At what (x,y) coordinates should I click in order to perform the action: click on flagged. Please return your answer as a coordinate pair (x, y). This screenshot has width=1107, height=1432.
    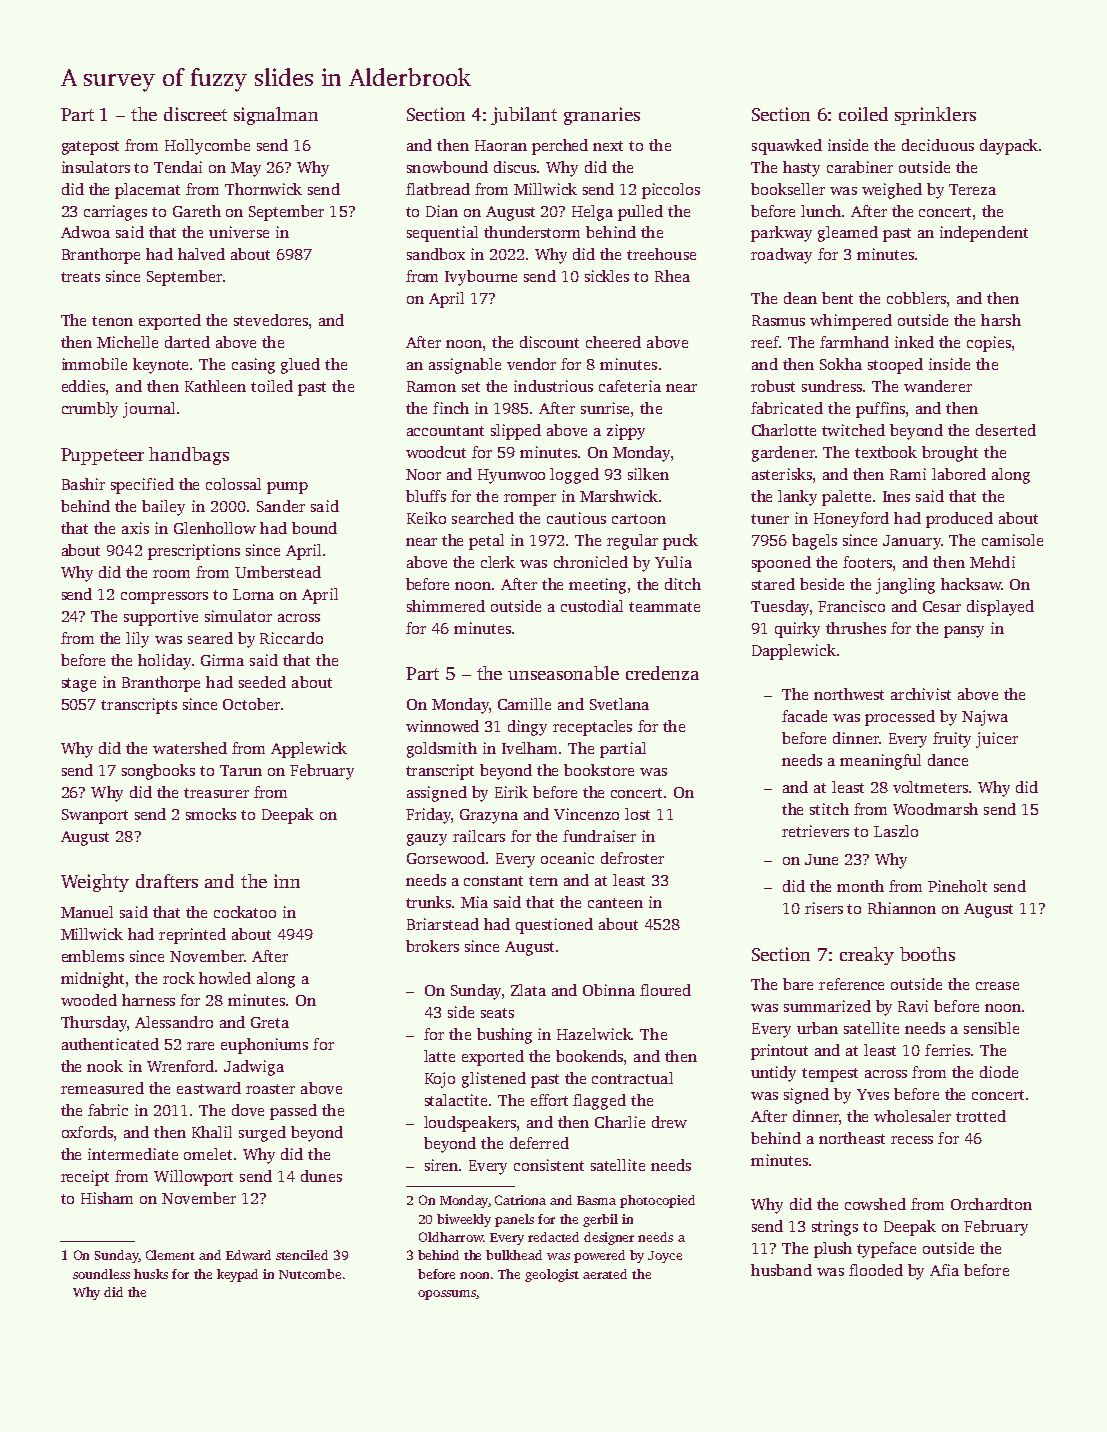
    Looking at the image, I should click on (599, 1102).
